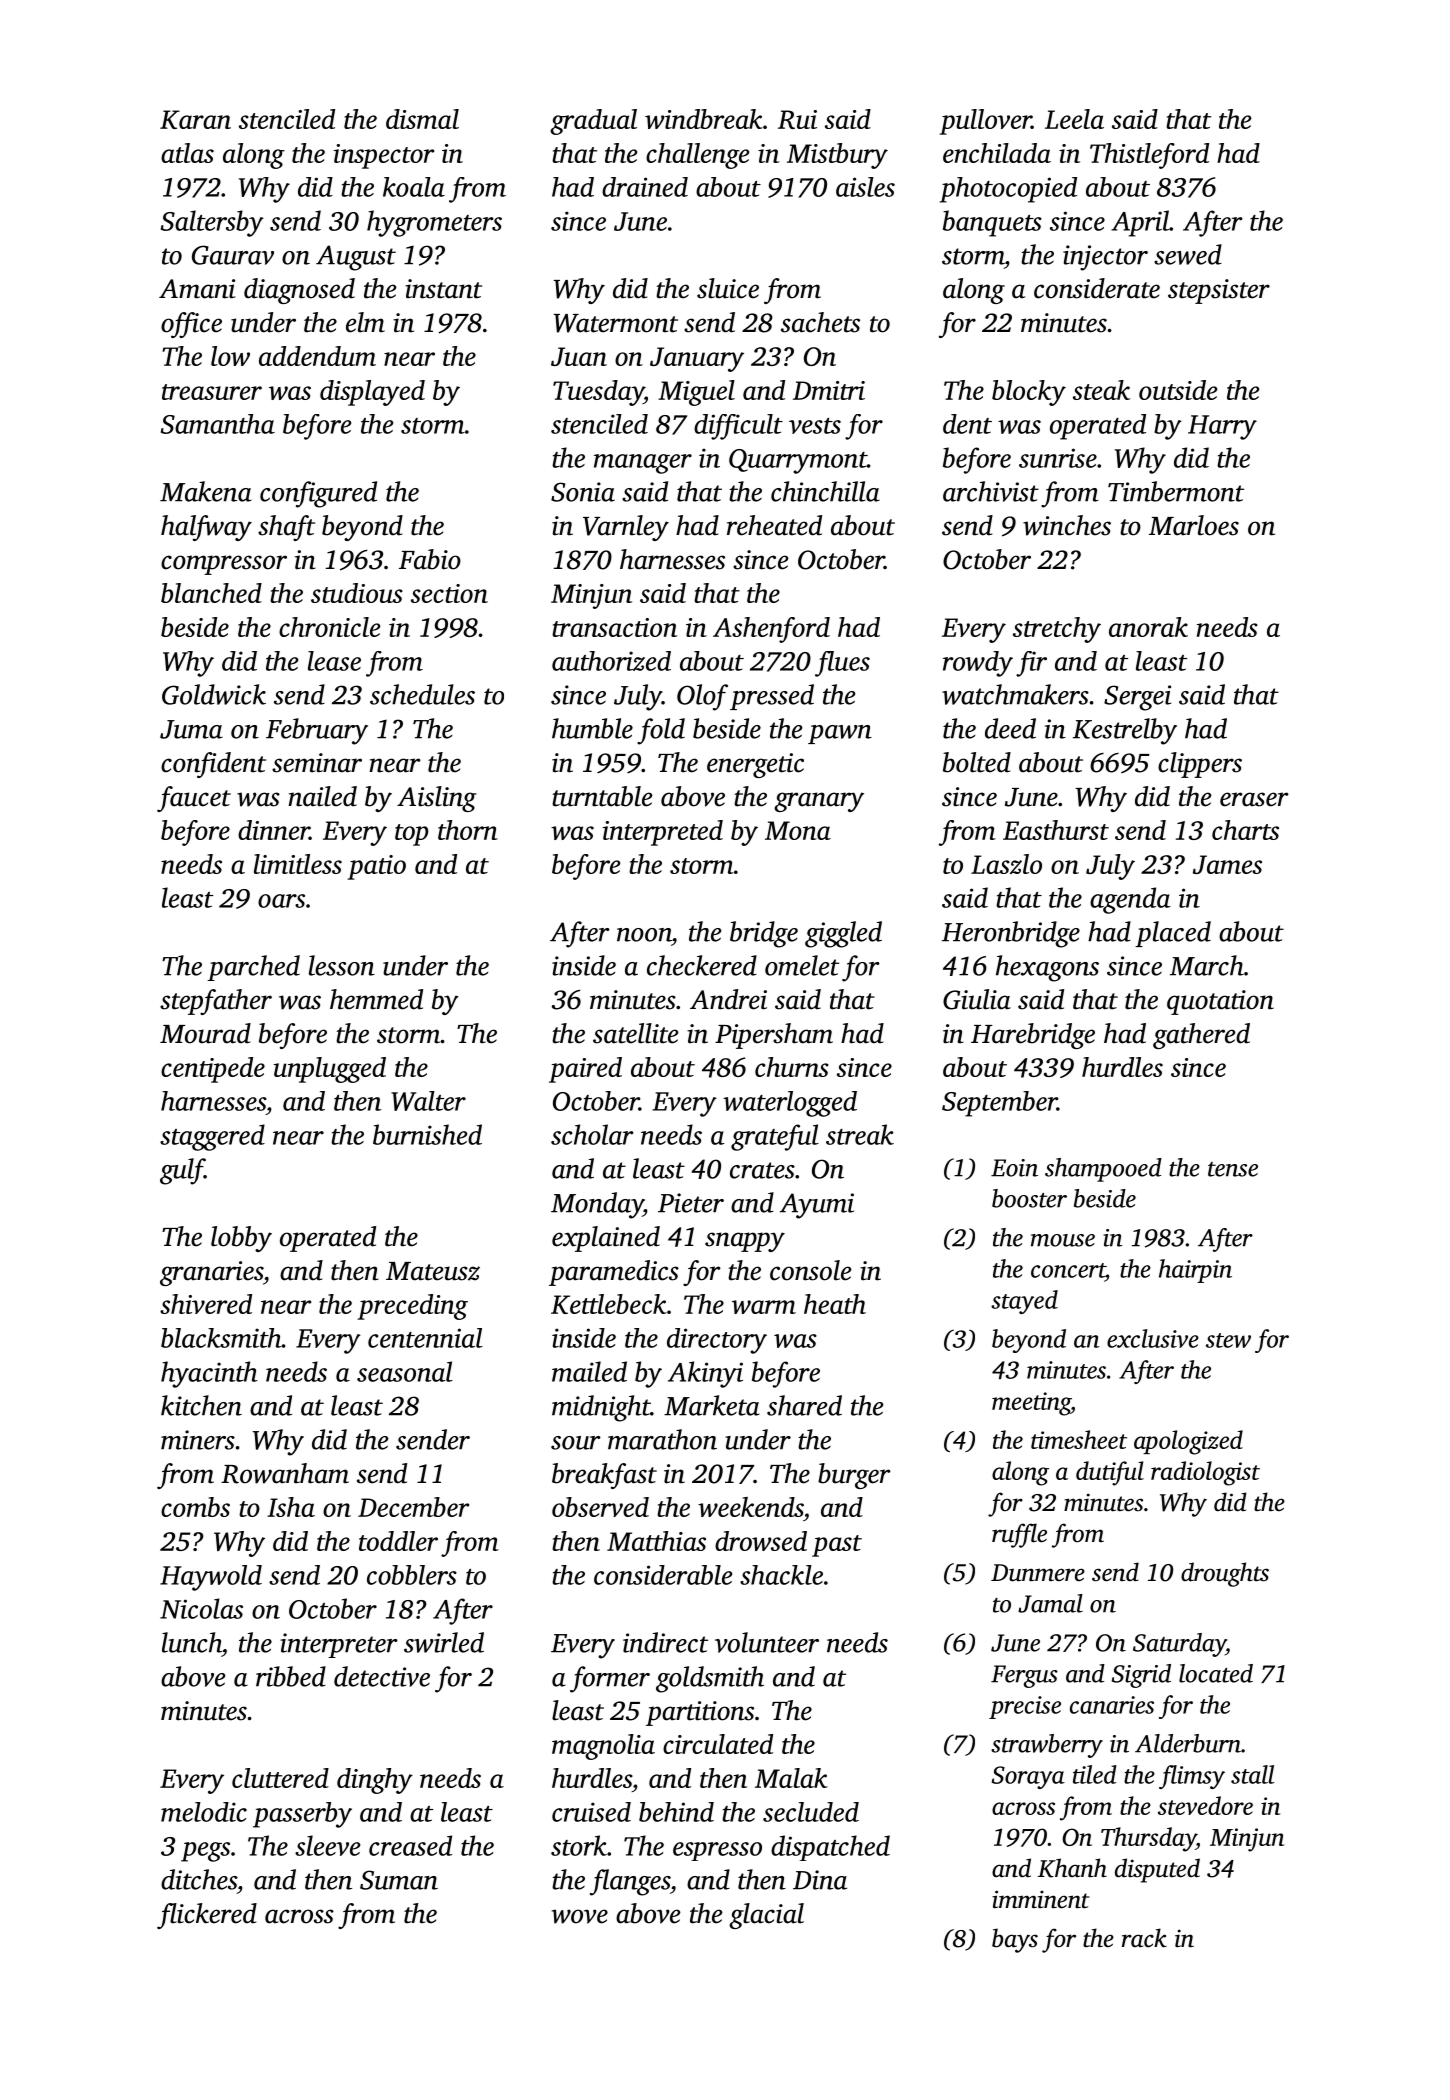 The image size is (1450, 2100). What do you see at coordinates (377, 867) in the screenshot?
I see `patio` at bounding box center [377, 867].
